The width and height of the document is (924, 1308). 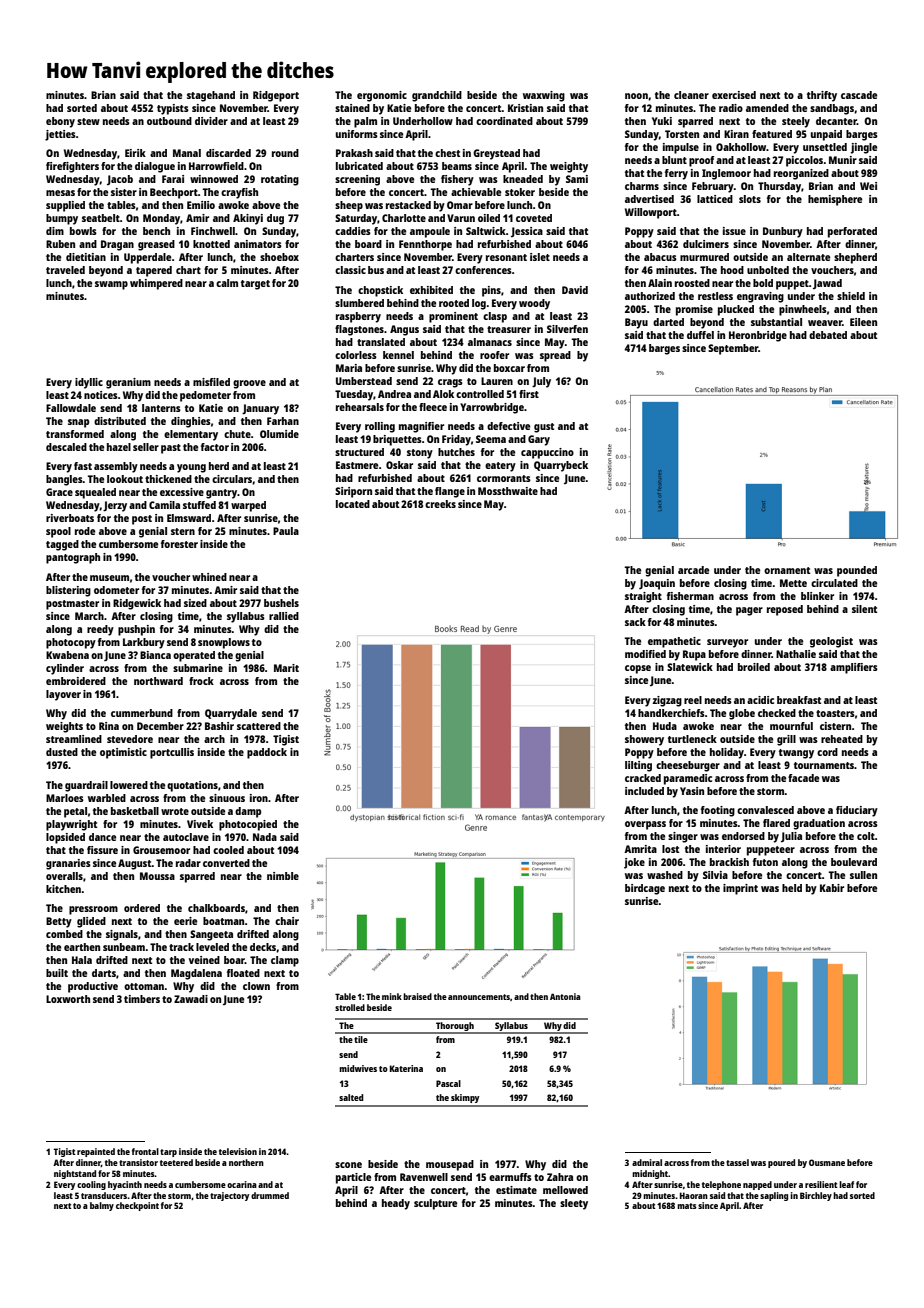 What do you see at coordinates (774, 1196) in the document?
I see `sapling` at bounding box center [774, 1196].
